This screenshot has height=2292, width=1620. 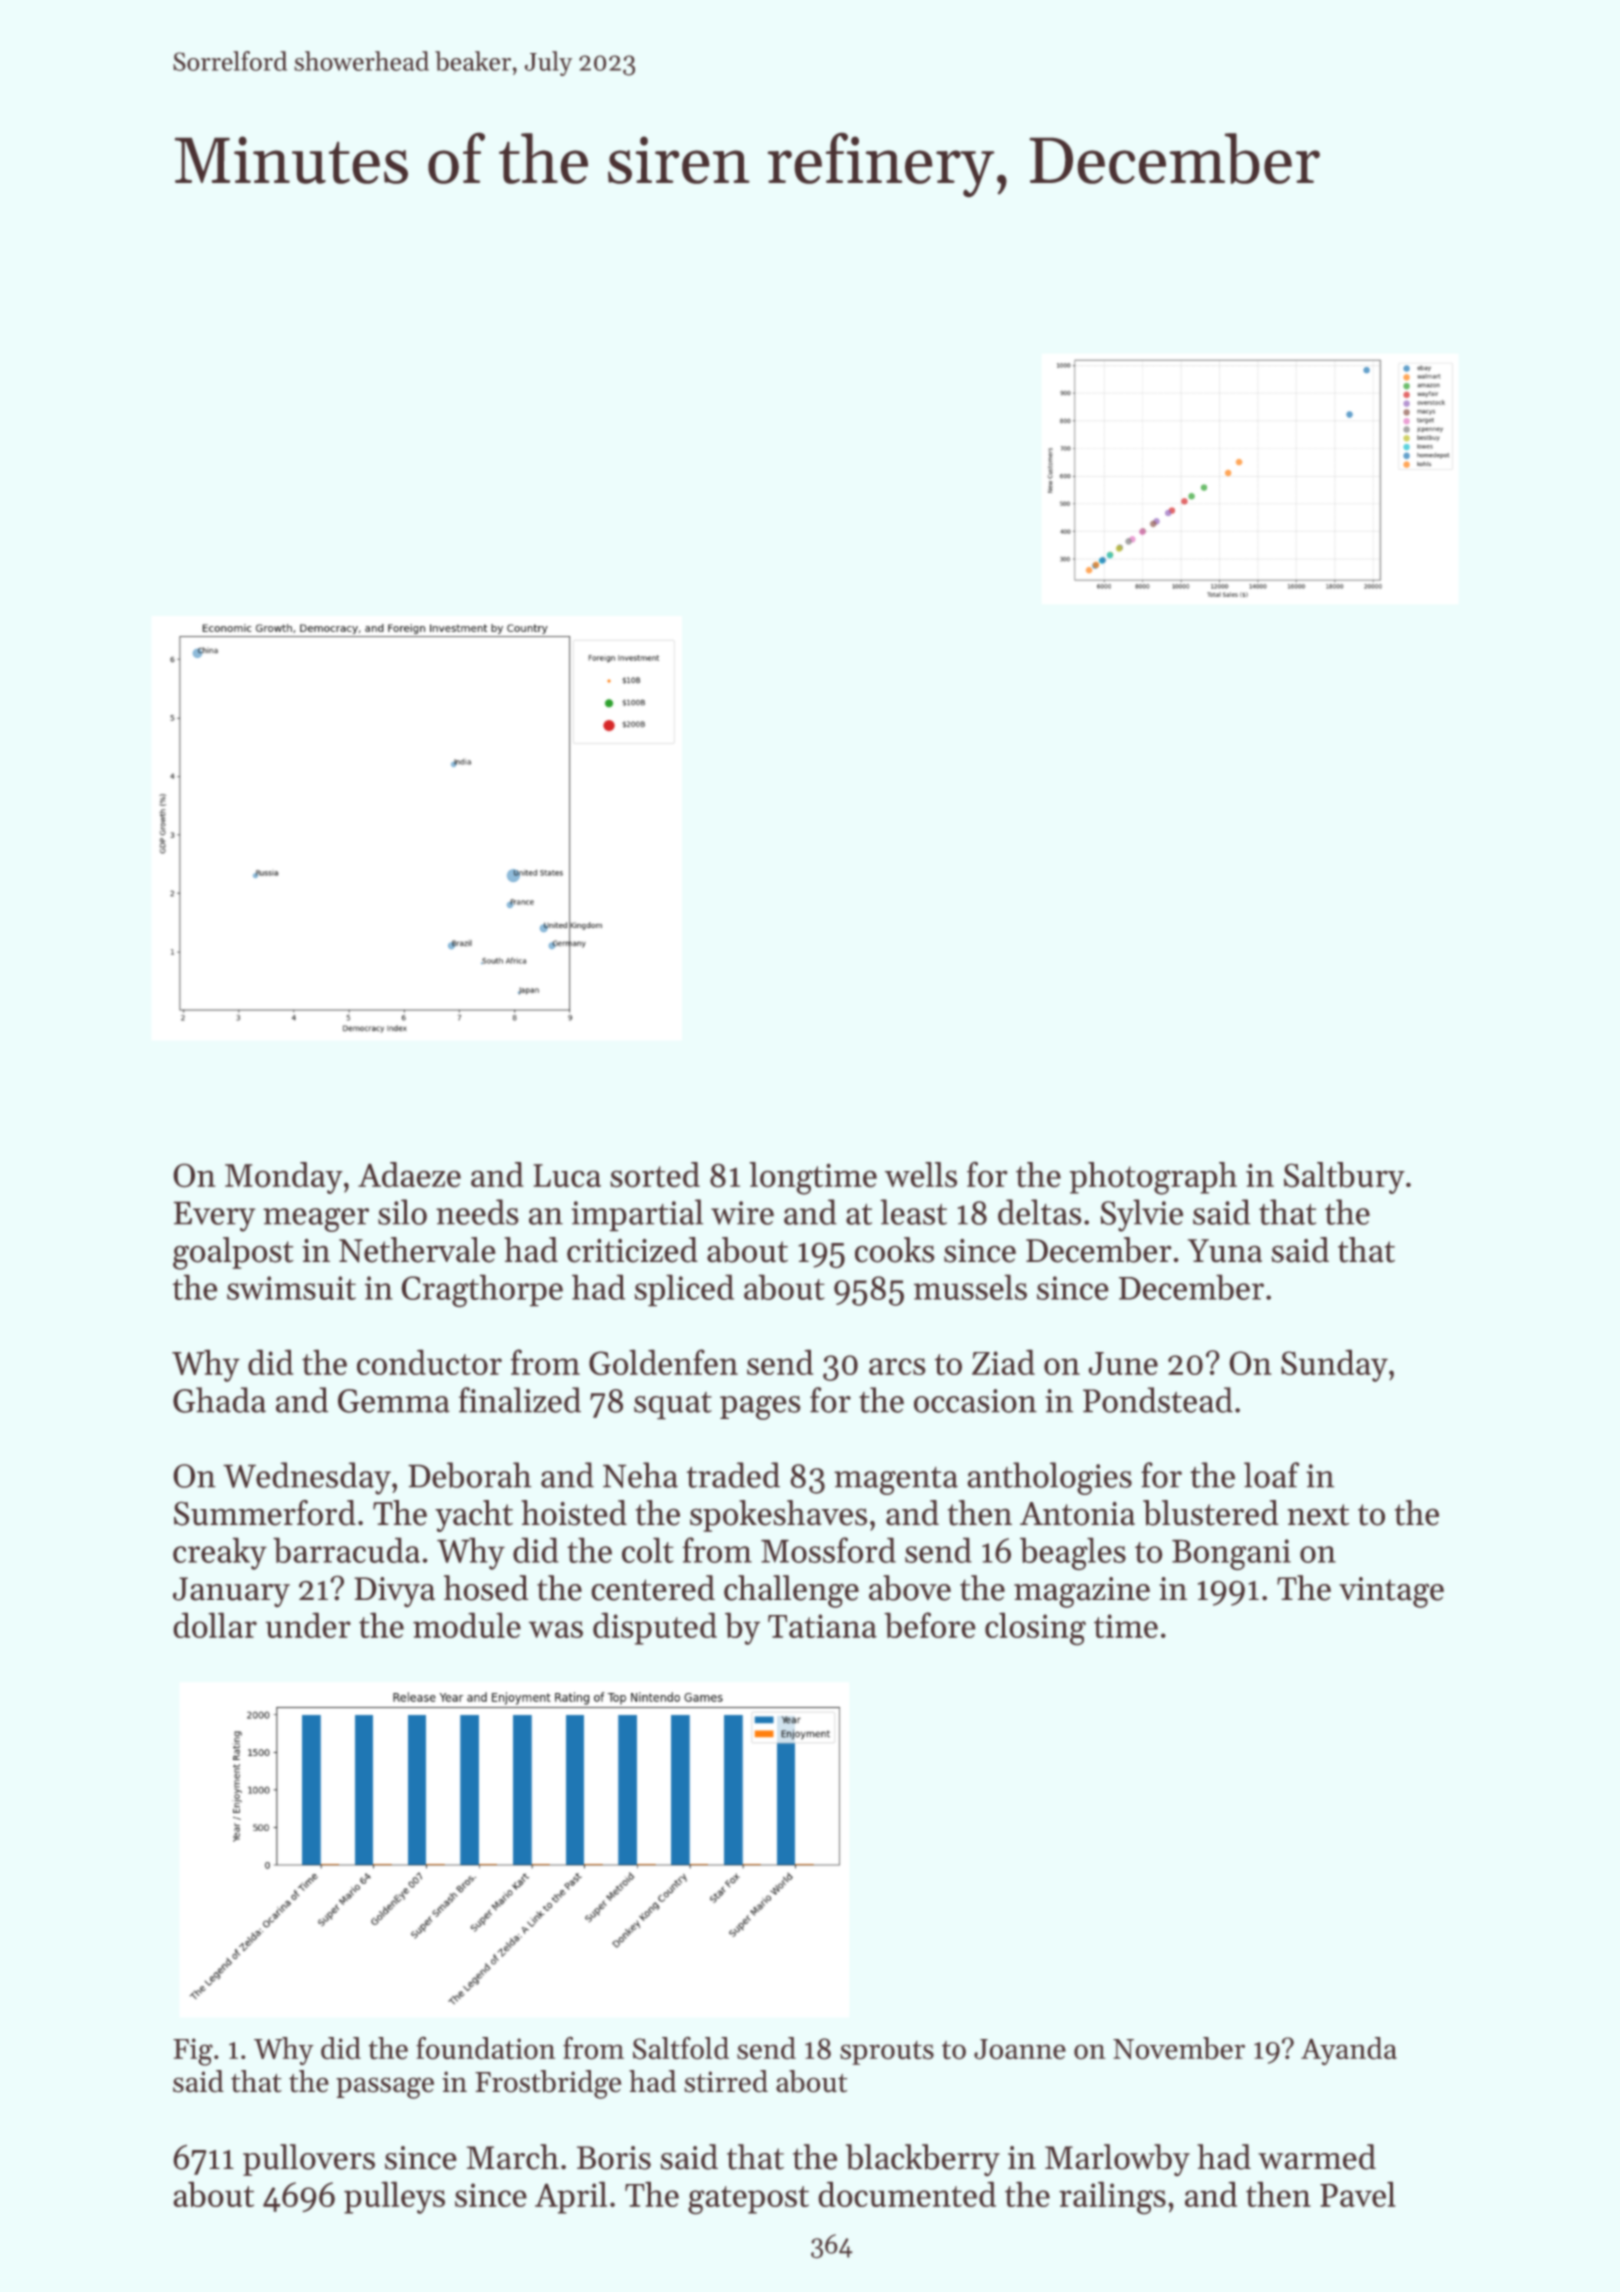 What do you see at coordinates (663, 1362) in the screenshot?
I see `Goldenfen` at bounding box center [663, 1362].
